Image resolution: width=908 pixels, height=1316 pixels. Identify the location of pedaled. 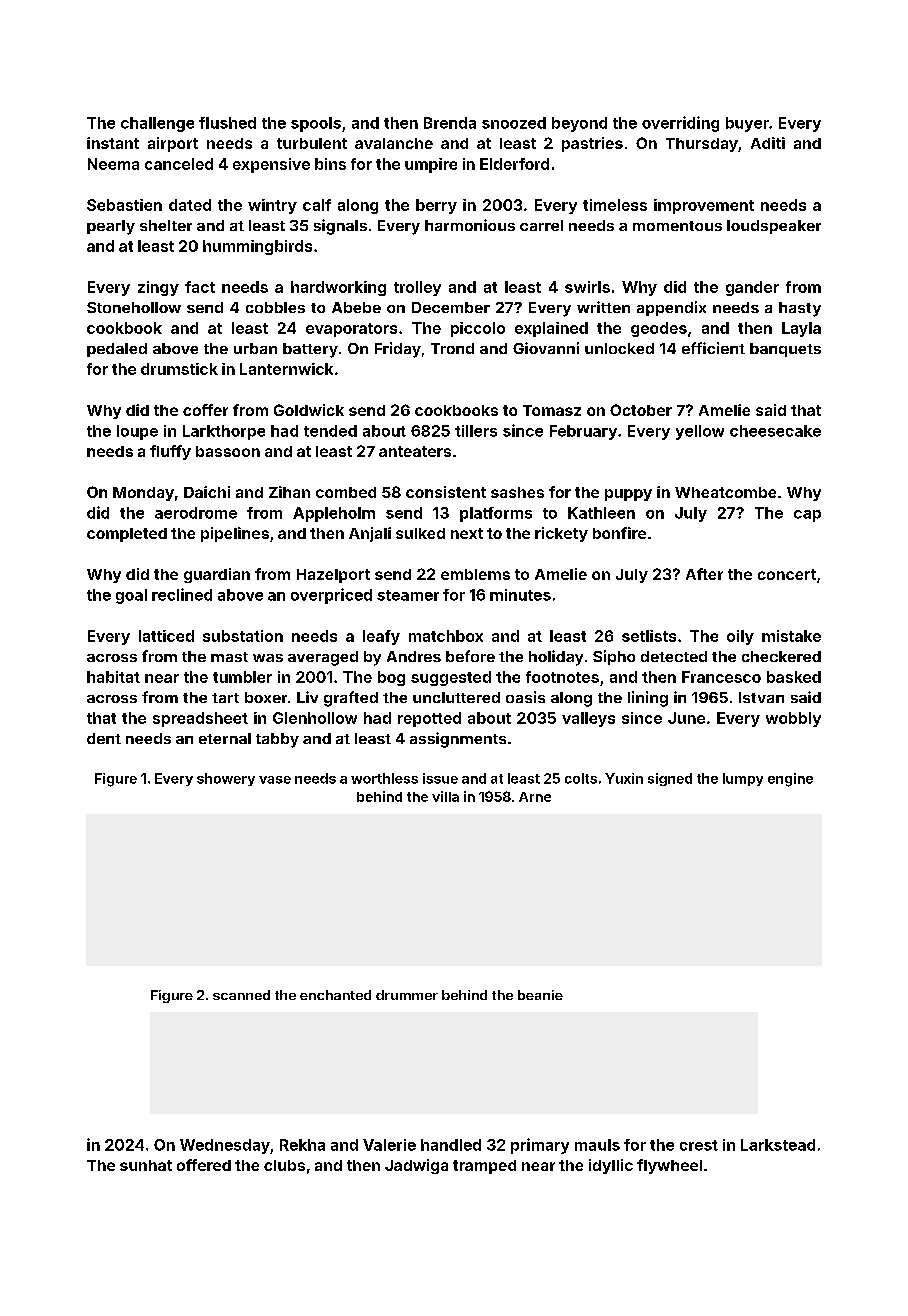
(117, 350).
